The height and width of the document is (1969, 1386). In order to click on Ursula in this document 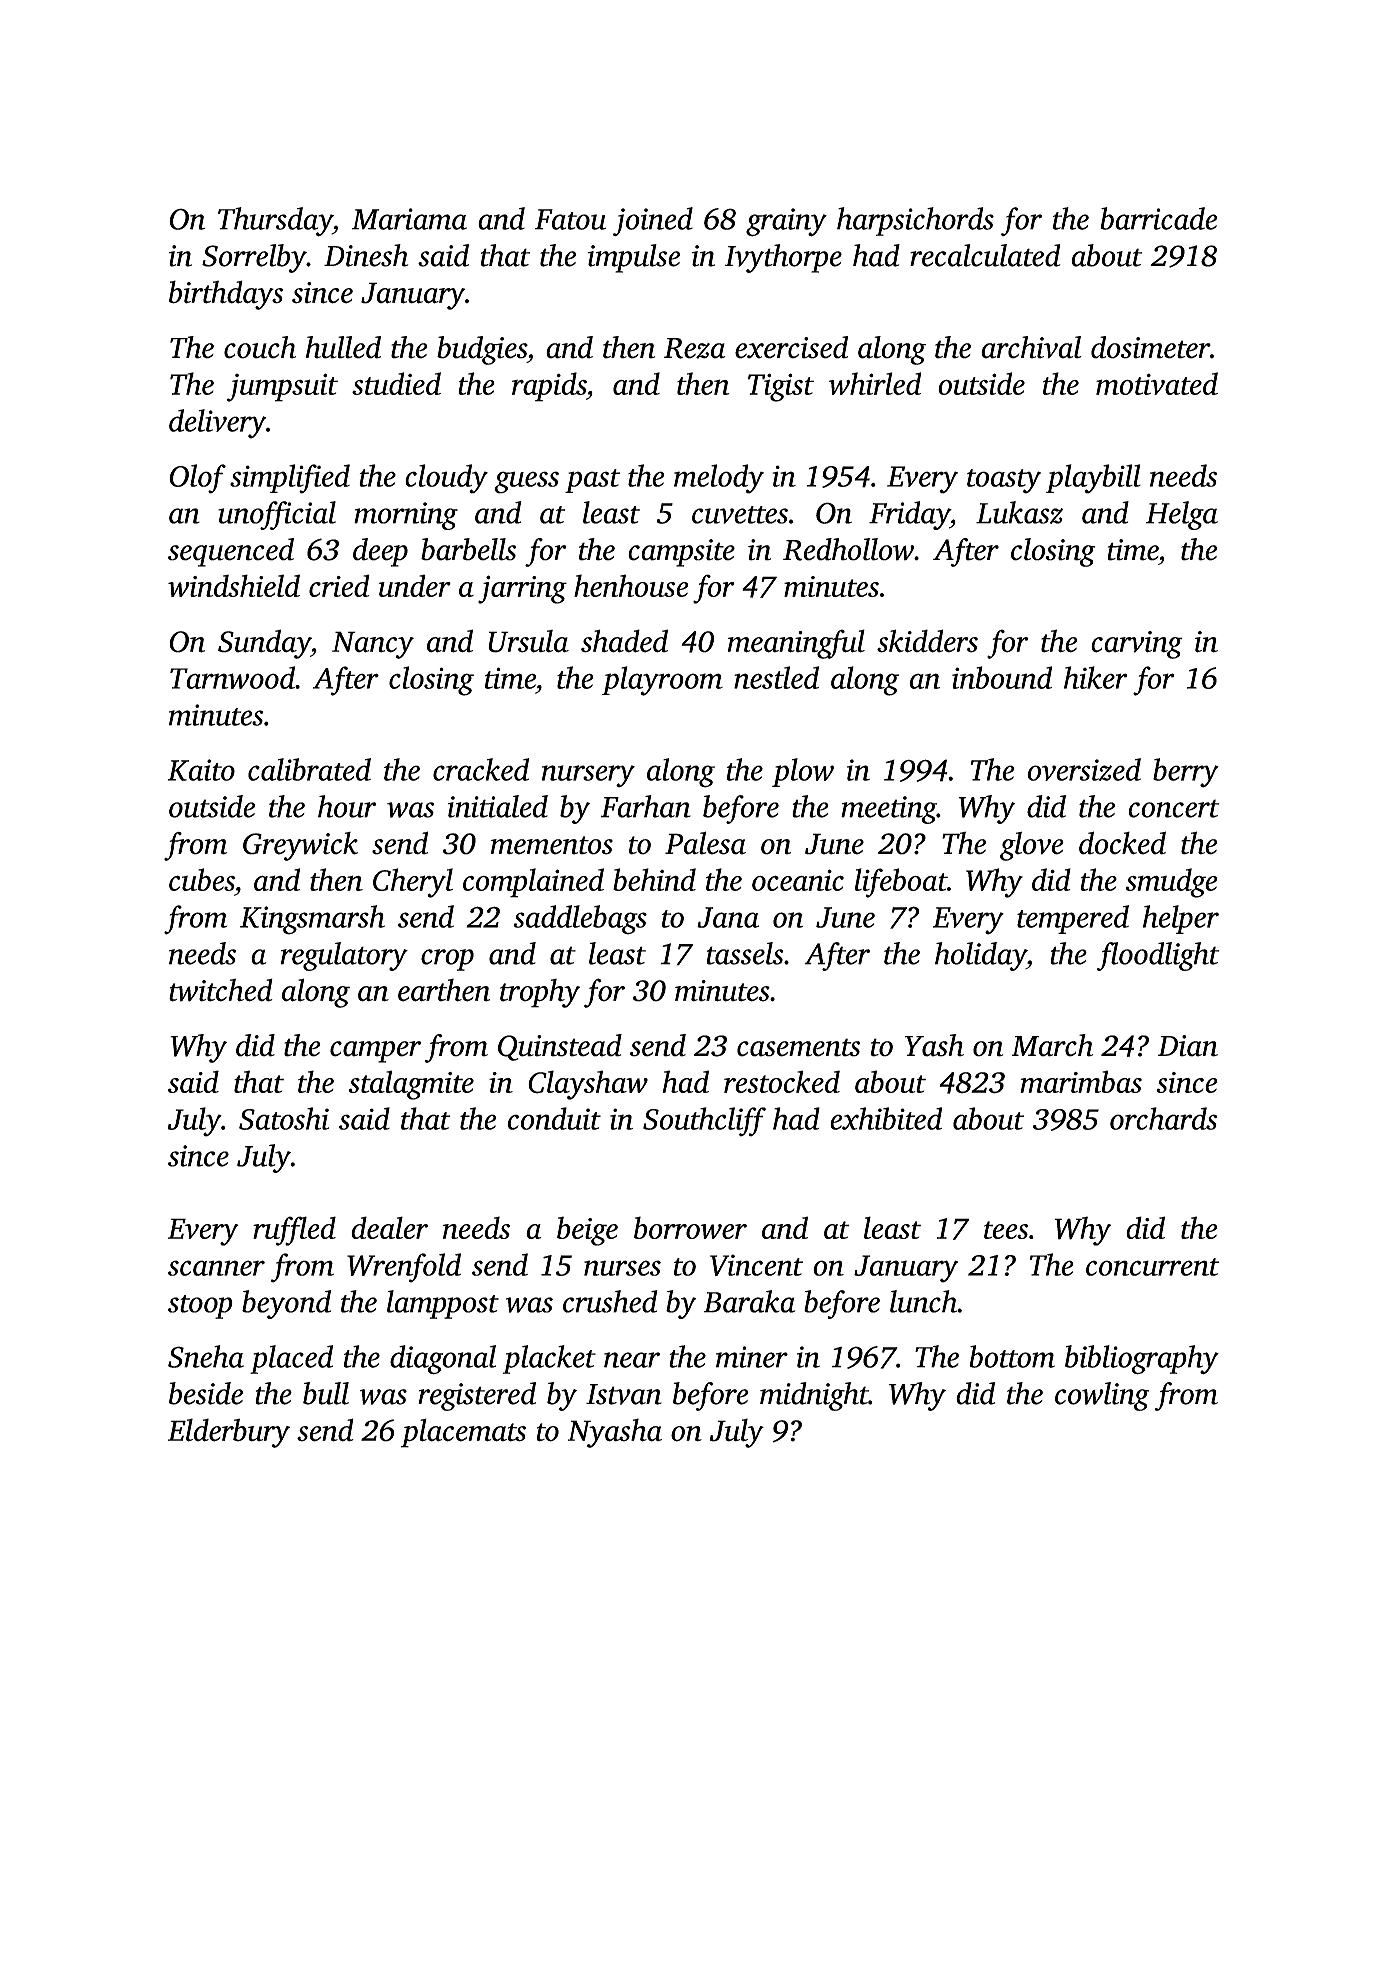, I will do `click(528, 641)`.
